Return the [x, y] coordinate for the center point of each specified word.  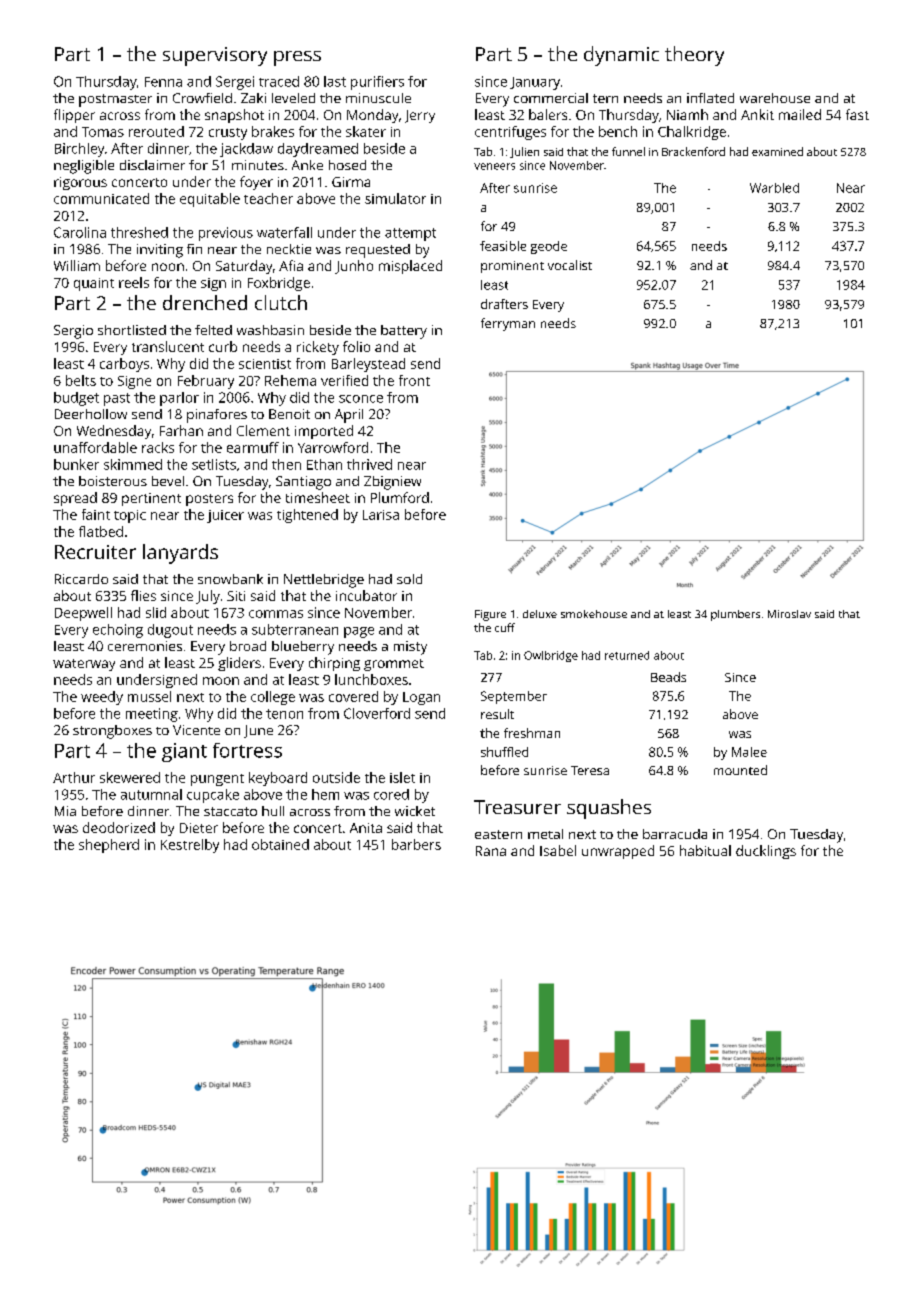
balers [548, 114]
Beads [668, 677]
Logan [421, 698]
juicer [225, 516]
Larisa [381, 515]
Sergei [235, 83]
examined [777, 151]
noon [168, 267]
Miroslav [789, 614]
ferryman [508, 324]
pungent [217, 780]
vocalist [570, 265]
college [273, 698]
